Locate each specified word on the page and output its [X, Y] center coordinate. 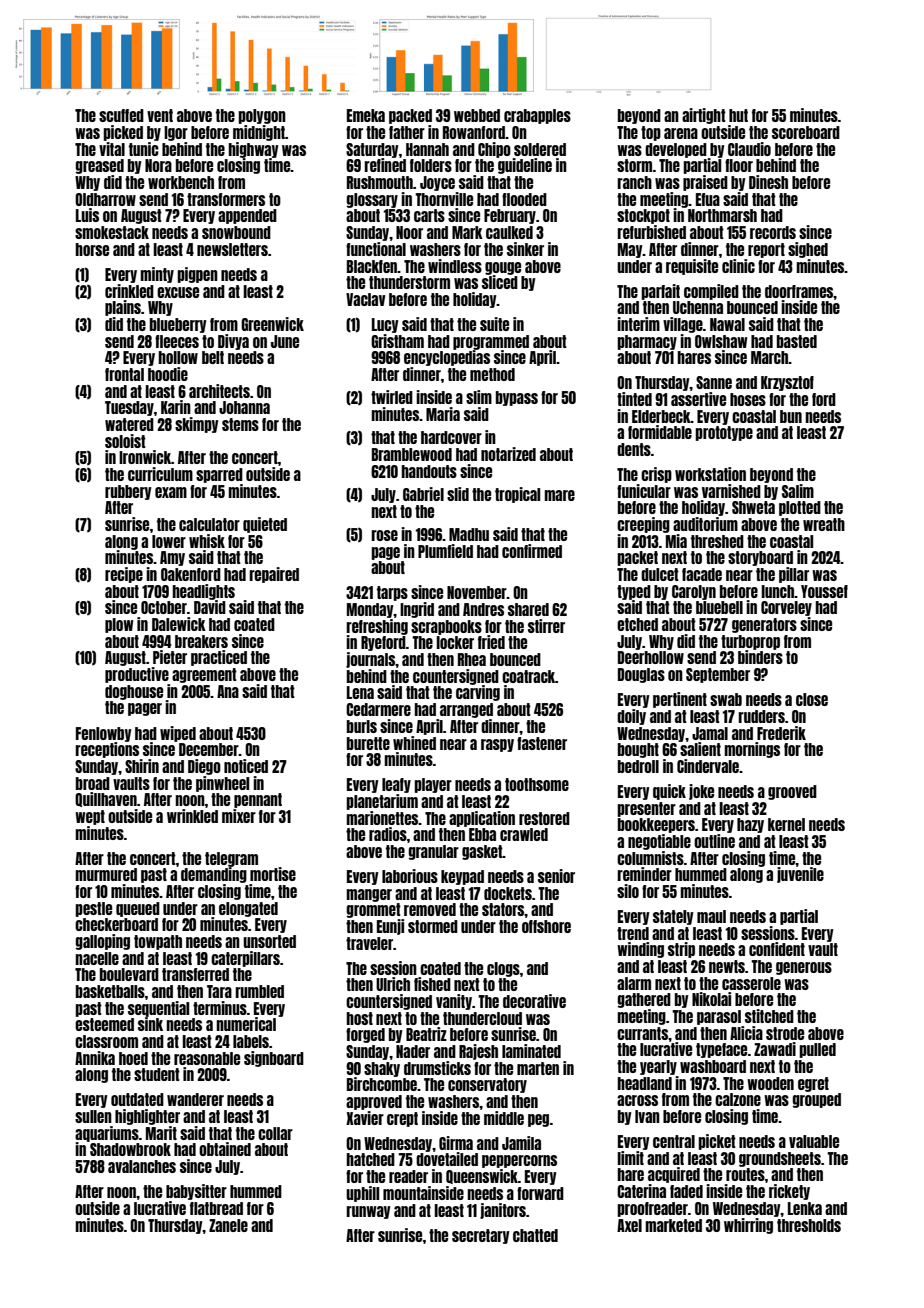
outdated [137, 1099]
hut [738, 115]
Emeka [366, 115]
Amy [172, 558]
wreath [824, 524]
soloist [125, 441]
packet [637, 558]
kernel [786, 824]
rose [384, 535]
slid [458, 494]
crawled [524, 834]
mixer [239, 816]
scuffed [121, 115]
